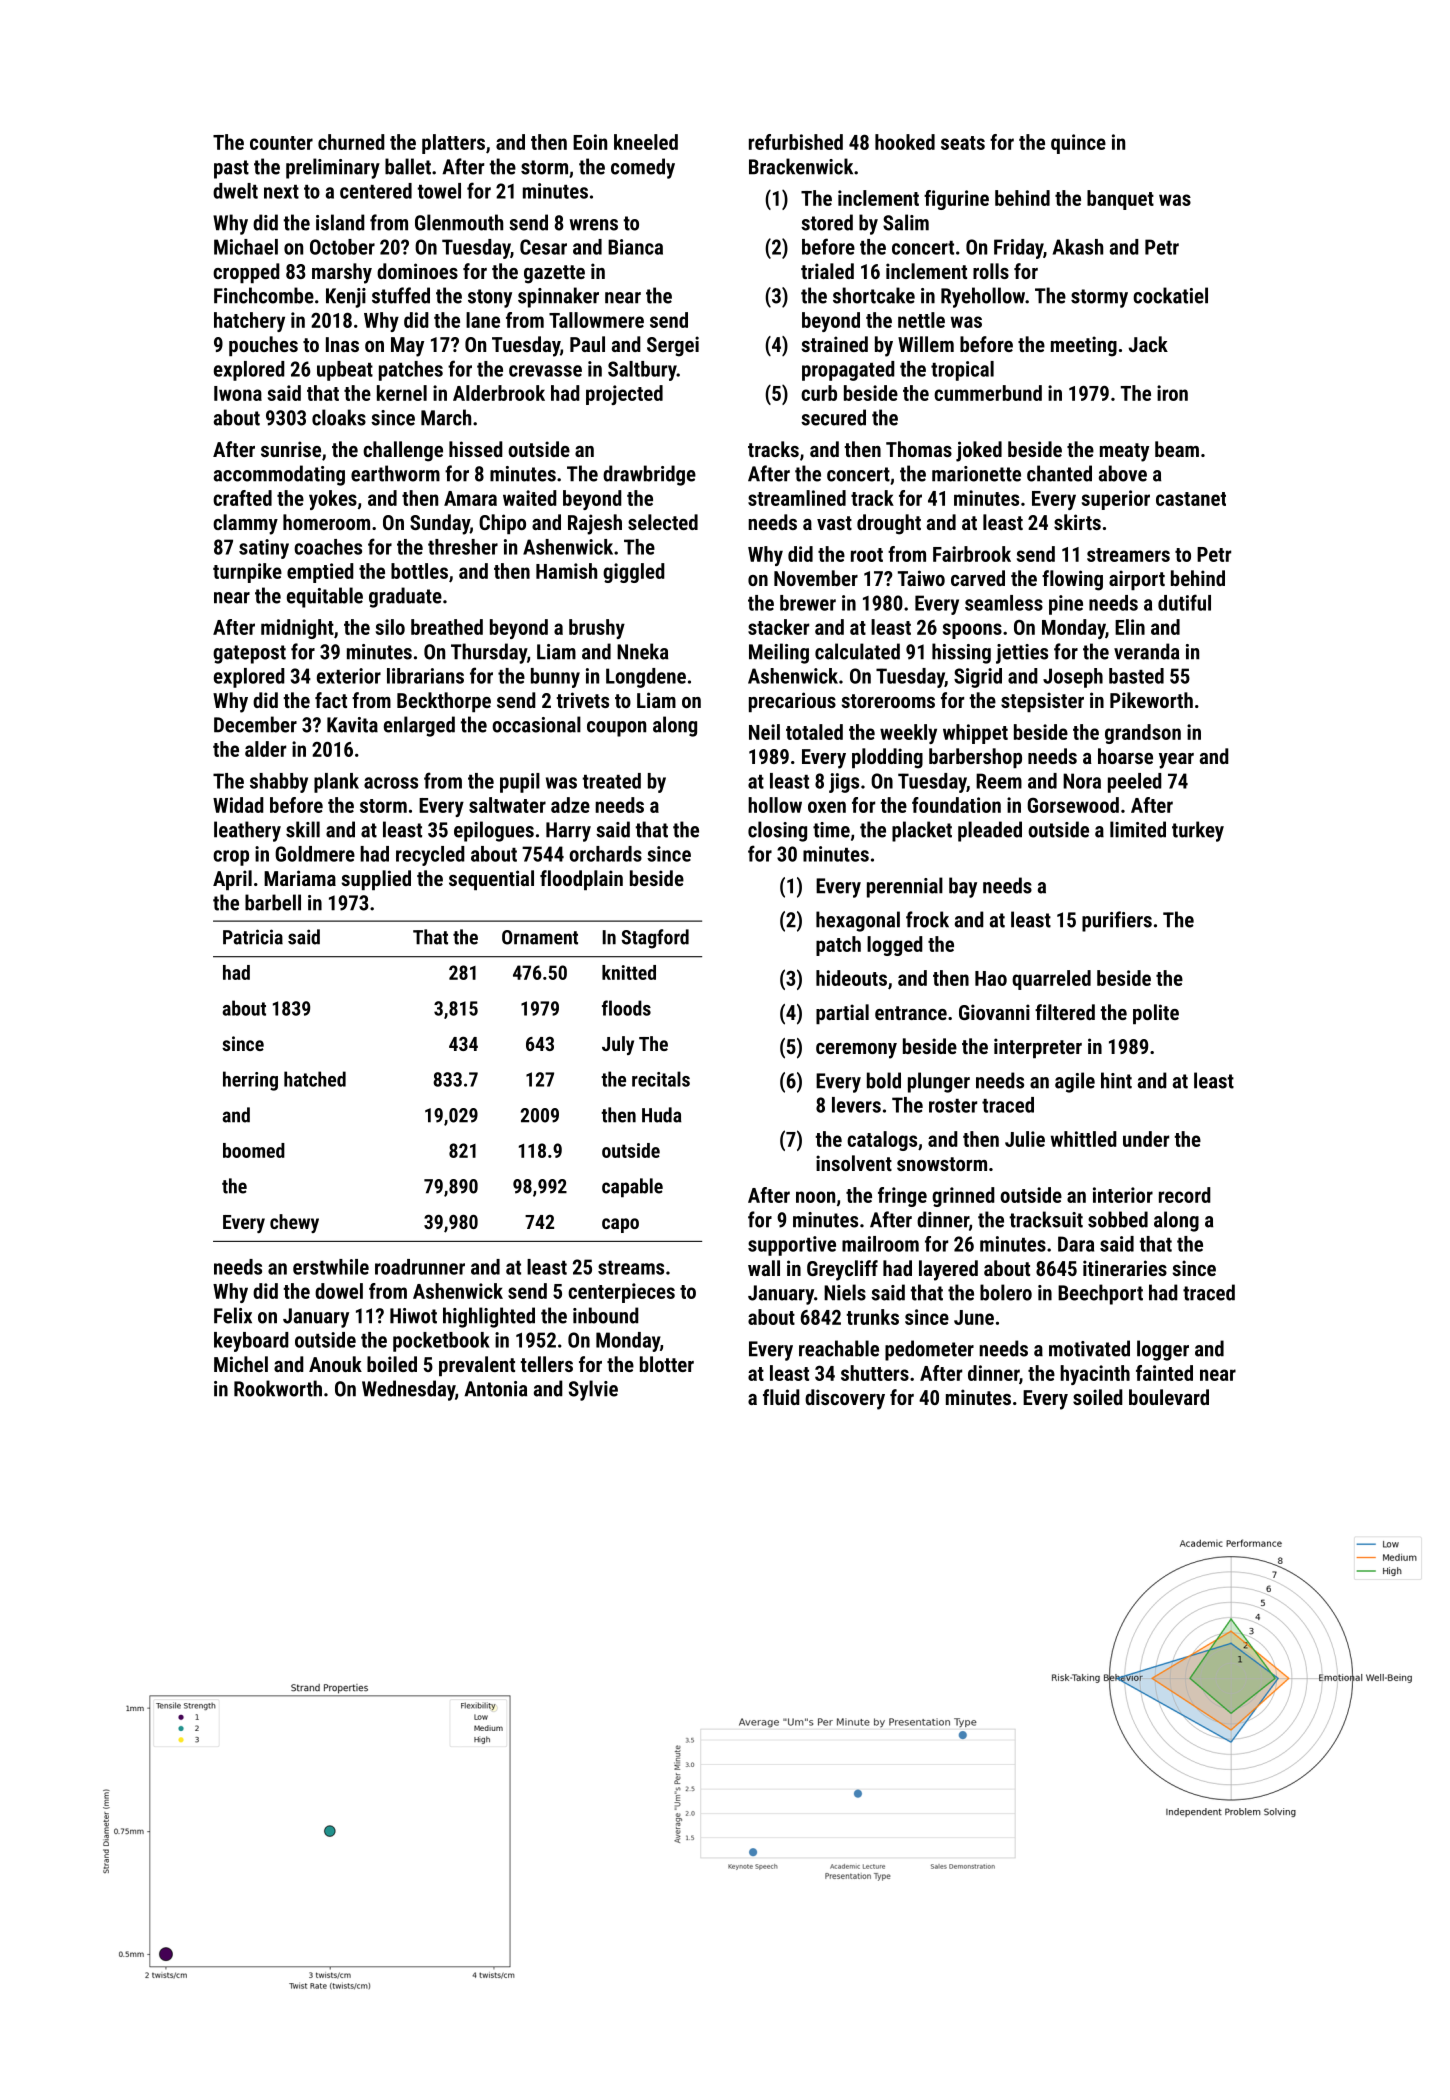 The height and width of the image is (2100, 1450). What do you see at coordinates (1078, 144) in the image?
I see `quince` at bounding box center [1078, 144].
